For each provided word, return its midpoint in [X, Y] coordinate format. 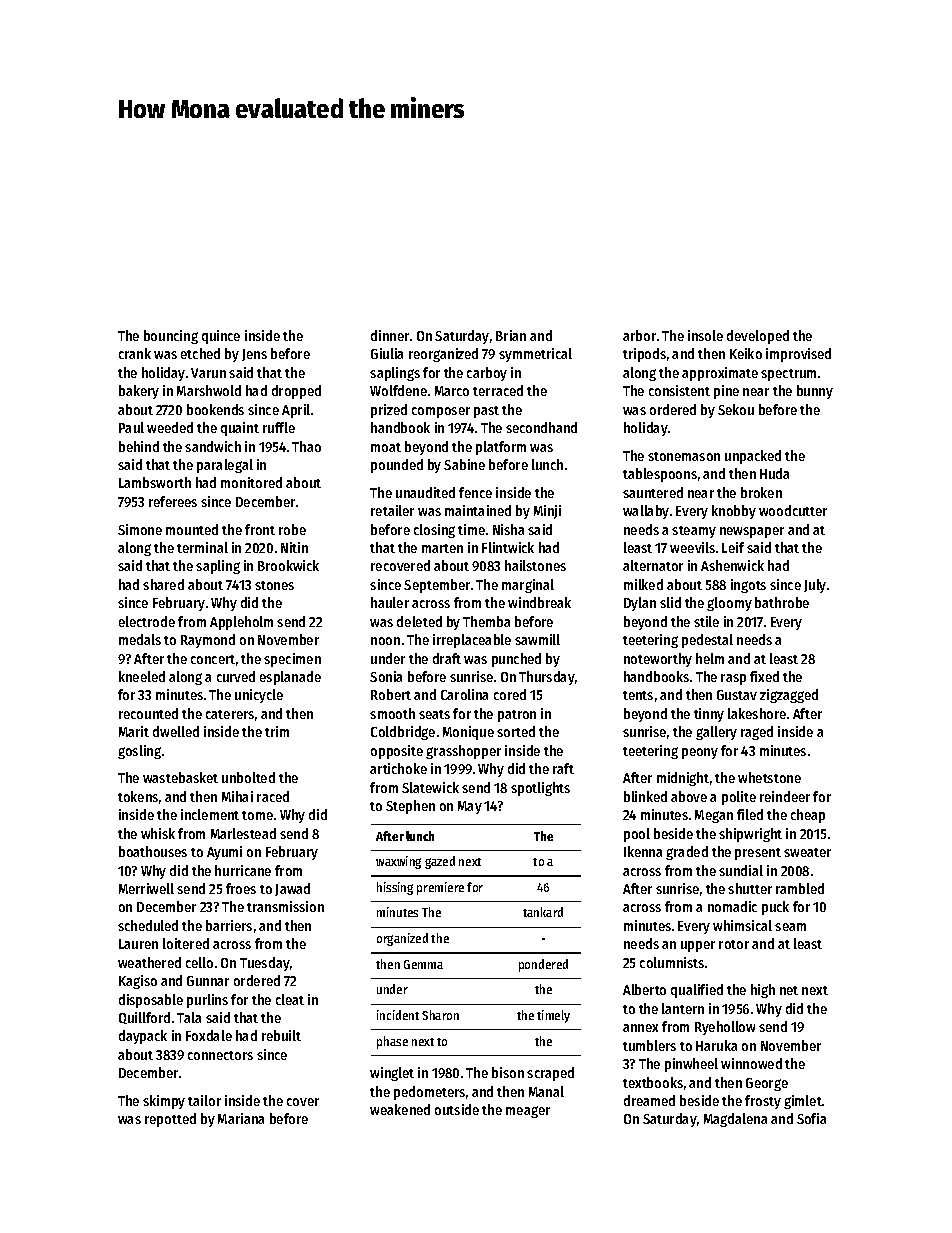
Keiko [746, 353]
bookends [215, 409]
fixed [764, 676]
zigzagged [789, 696]
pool [637, 835]
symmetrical [535, 355]
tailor [204, 1100]
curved [236, 676]
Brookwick [288, 565]
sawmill [537, 639]
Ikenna [643, 851]
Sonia [386, 676]
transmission [285, 906]
